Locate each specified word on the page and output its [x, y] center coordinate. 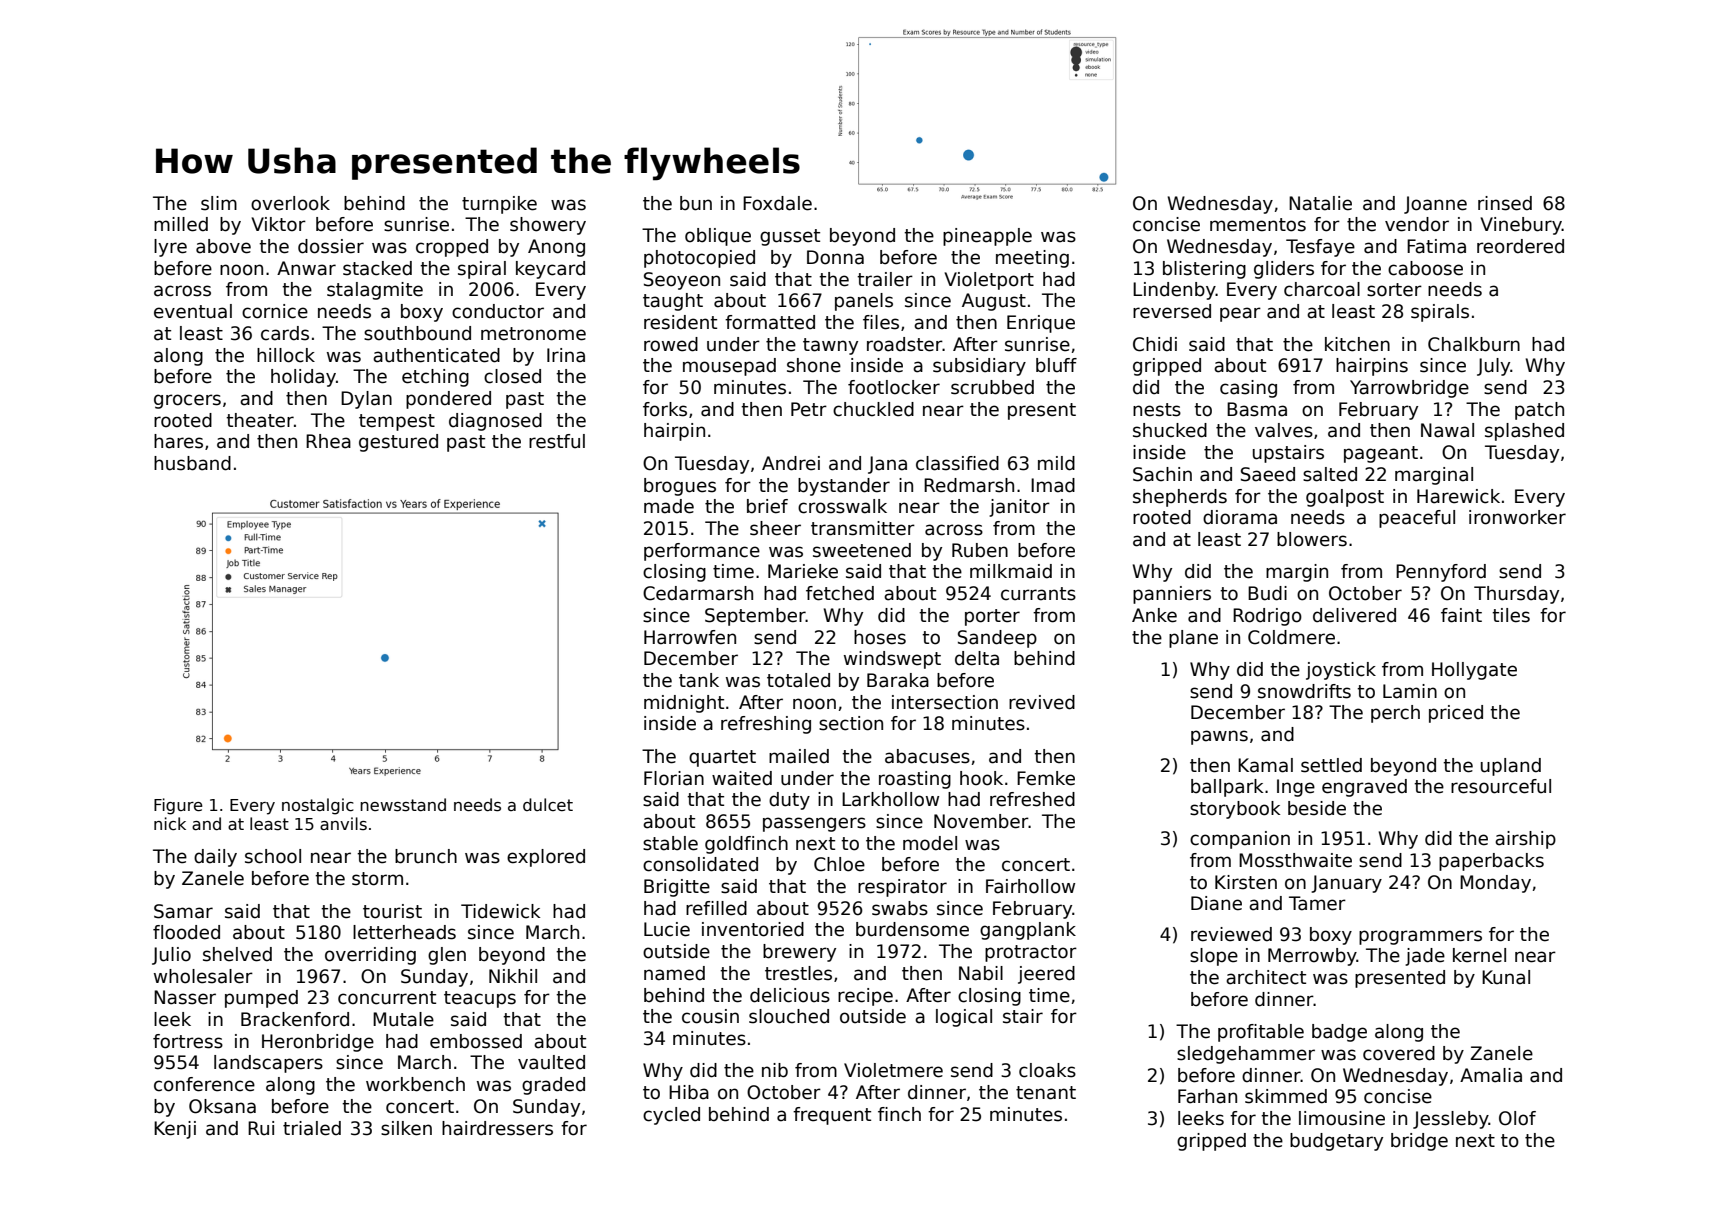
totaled [798, 680]
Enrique [1041, 324]
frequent [832, 1116]
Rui [261, 1128]
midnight [684, 704]
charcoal [1322, 289]
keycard [550, 270]
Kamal [1265, 765]
